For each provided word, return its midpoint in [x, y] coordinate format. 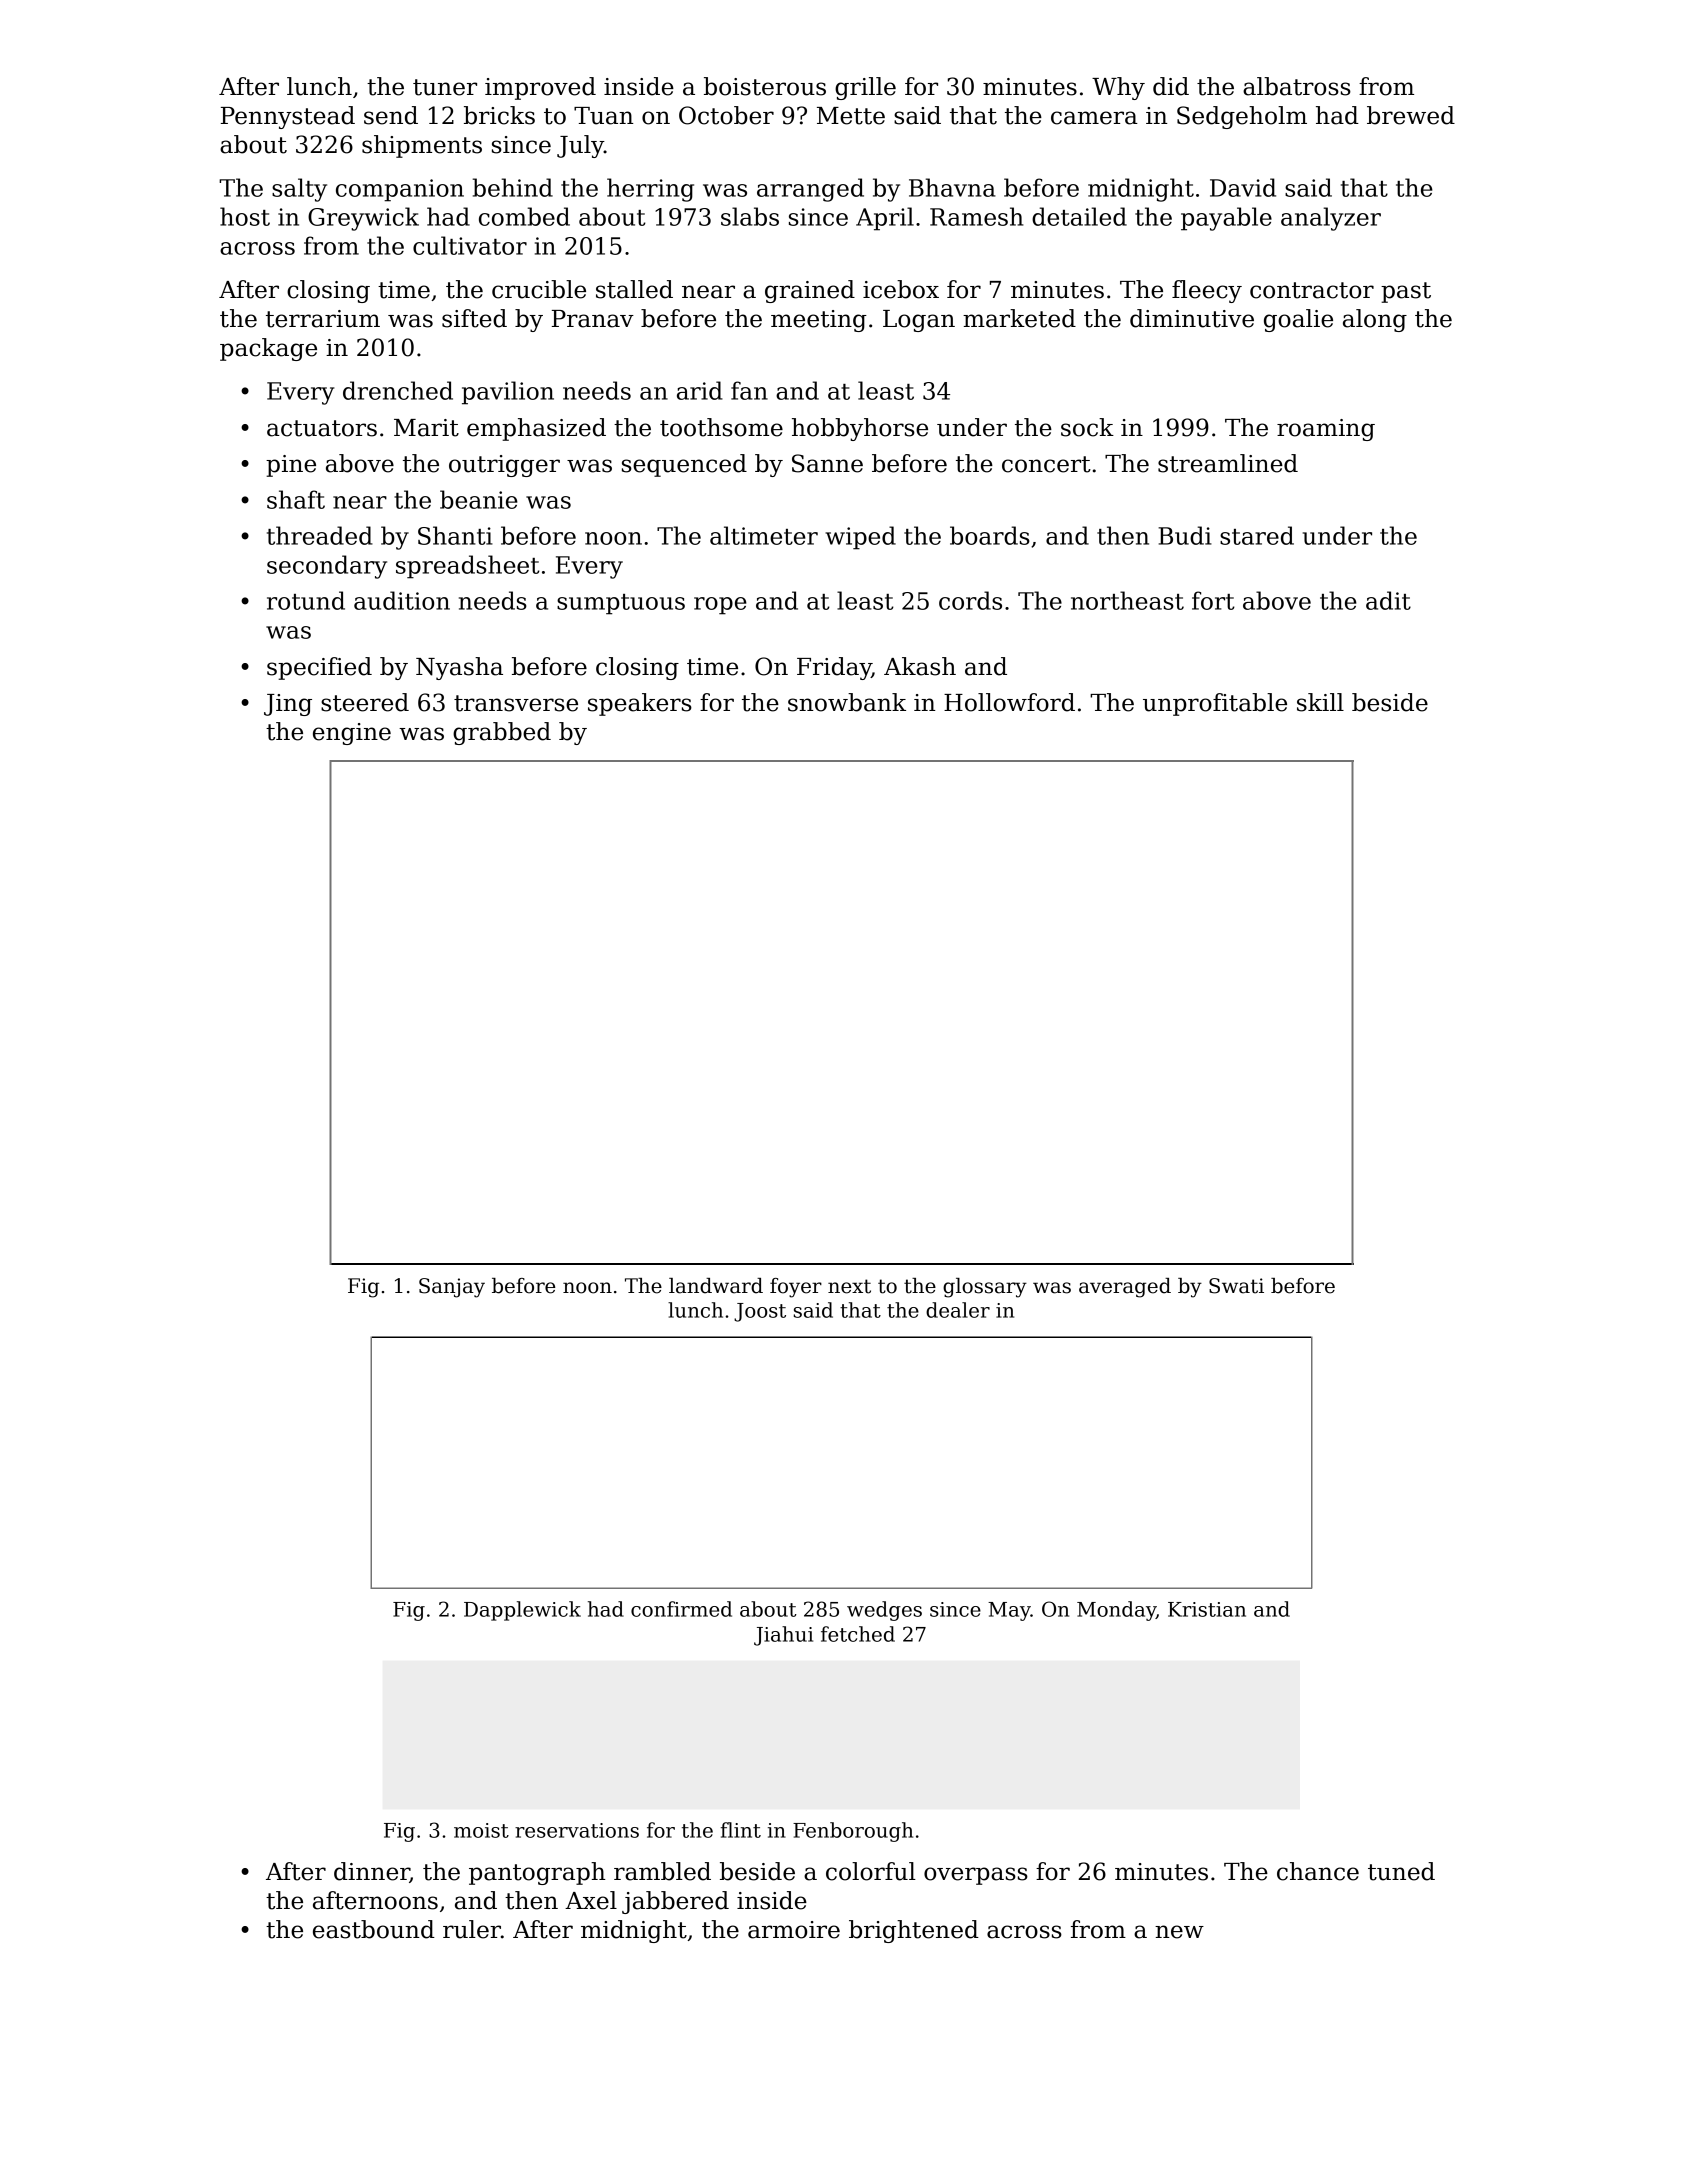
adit [1388, 600]
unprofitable [1215, 704]
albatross [1297, 86]
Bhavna [952, 187]
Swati [1236, 1286]
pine [291, 466]
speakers [640, 704]
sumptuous [621, 604]
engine [352, 734]
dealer [958, 1310]
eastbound [374, 1929]
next [849, 1286]
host [245, 216]
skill [1320, 702]
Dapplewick [522, 1611]
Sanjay [452, 1288]
